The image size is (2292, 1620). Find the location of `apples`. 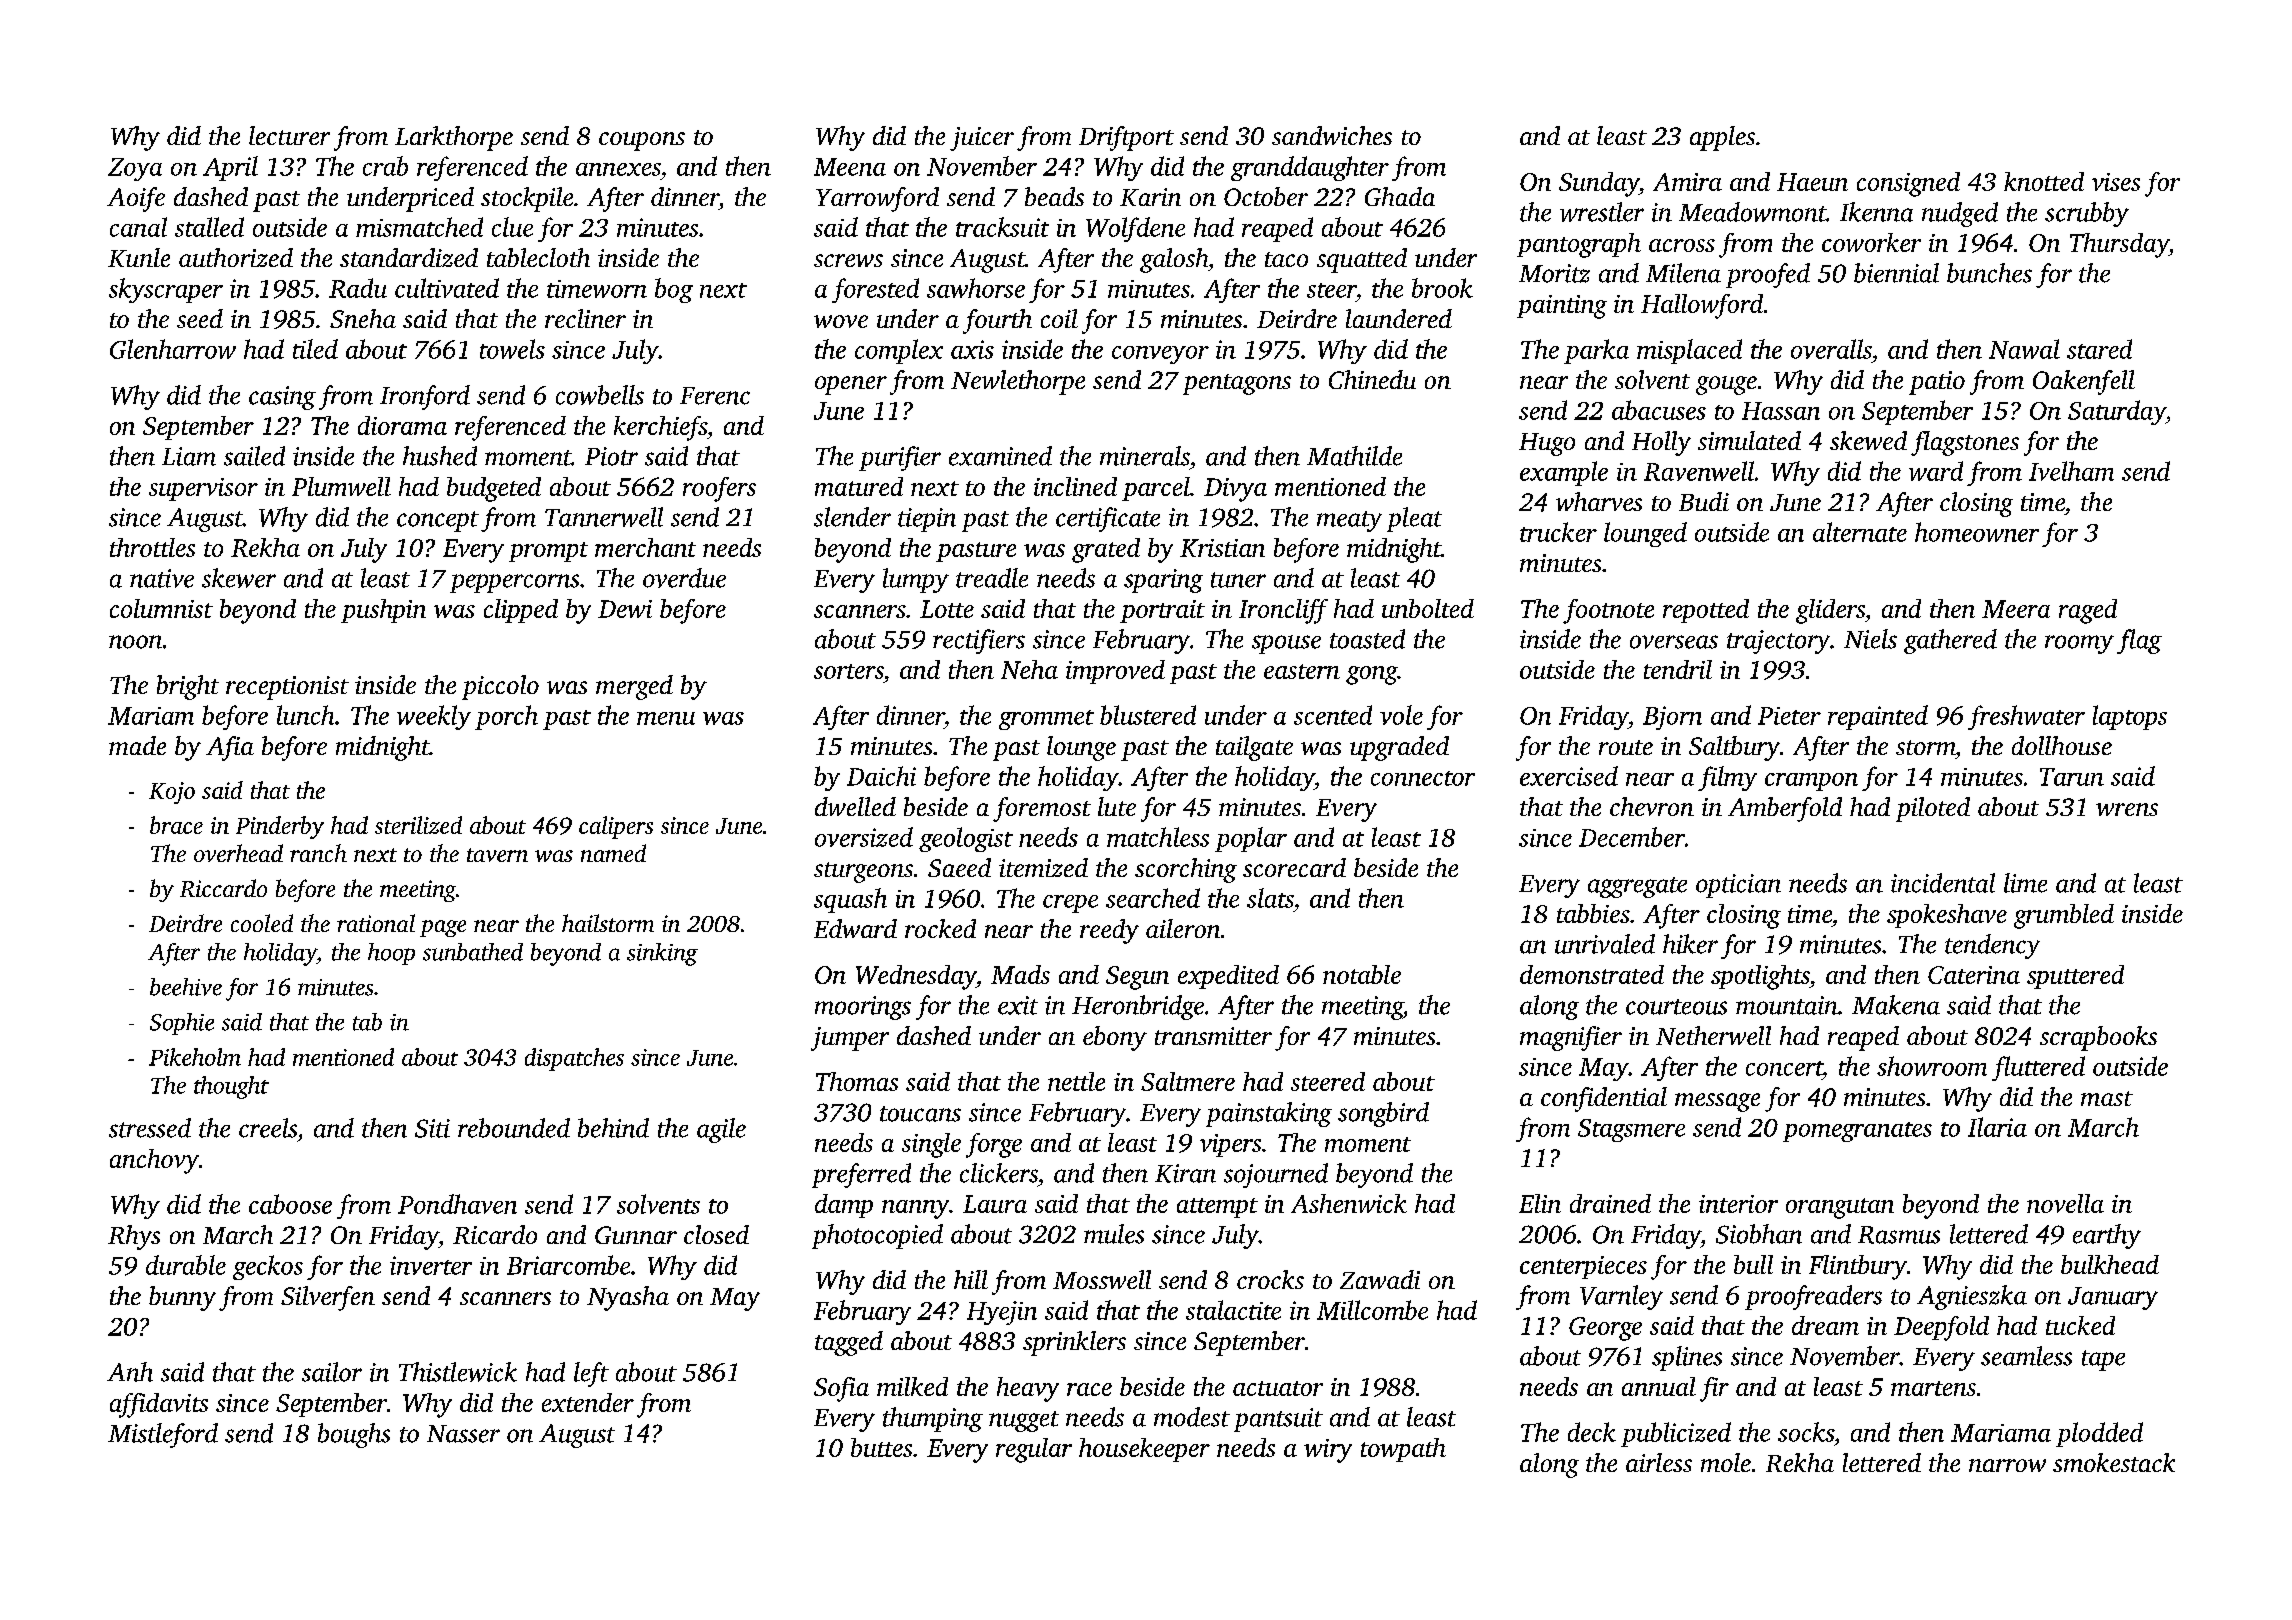

apples is located at coordinates (1722, 138).
